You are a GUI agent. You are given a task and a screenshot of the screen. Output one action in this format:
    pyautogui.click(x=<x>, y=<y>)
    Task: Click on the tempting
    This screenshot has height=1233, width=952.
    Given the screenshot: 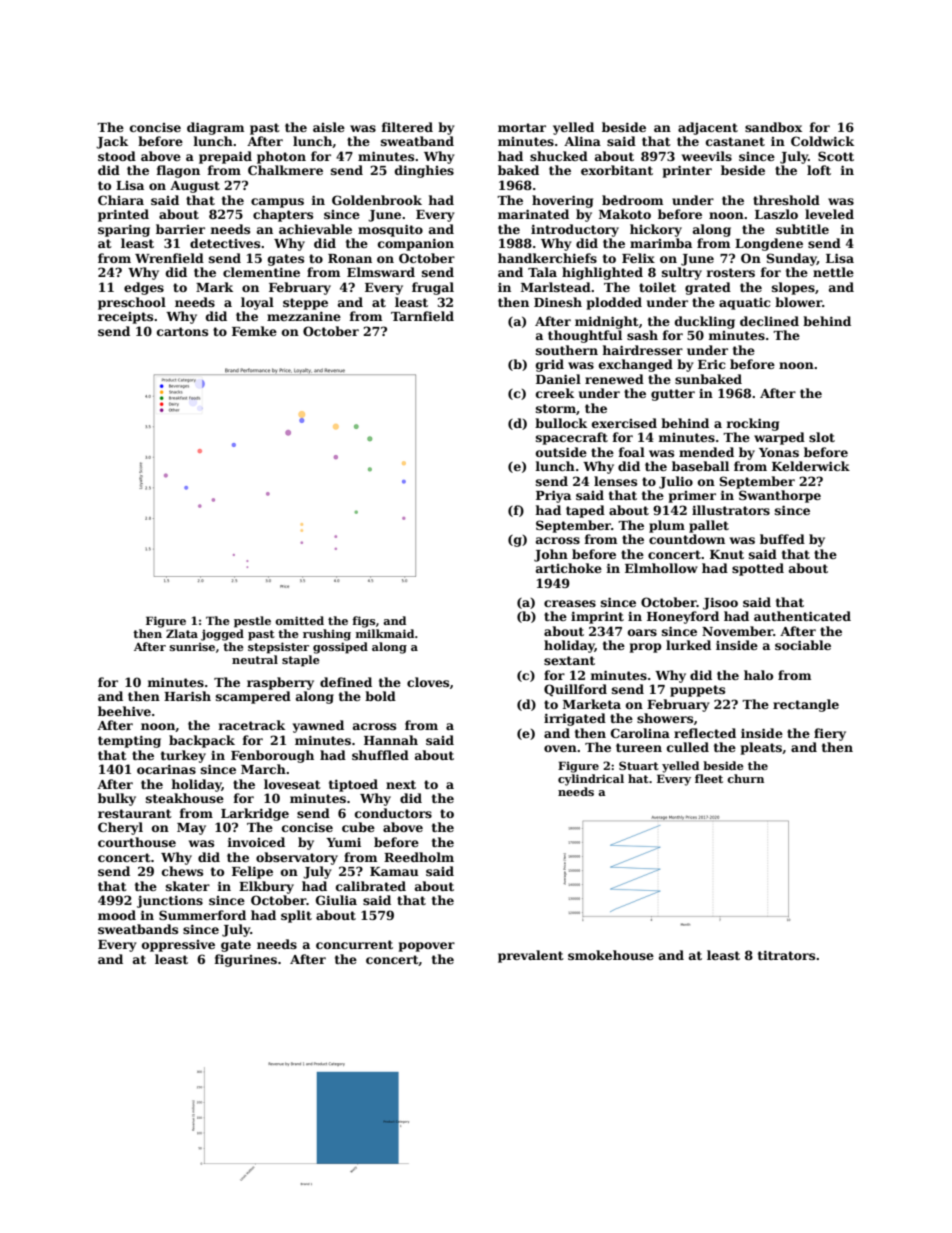 What is the action you would take?
    pyautogui.click(x=129, y=741)
